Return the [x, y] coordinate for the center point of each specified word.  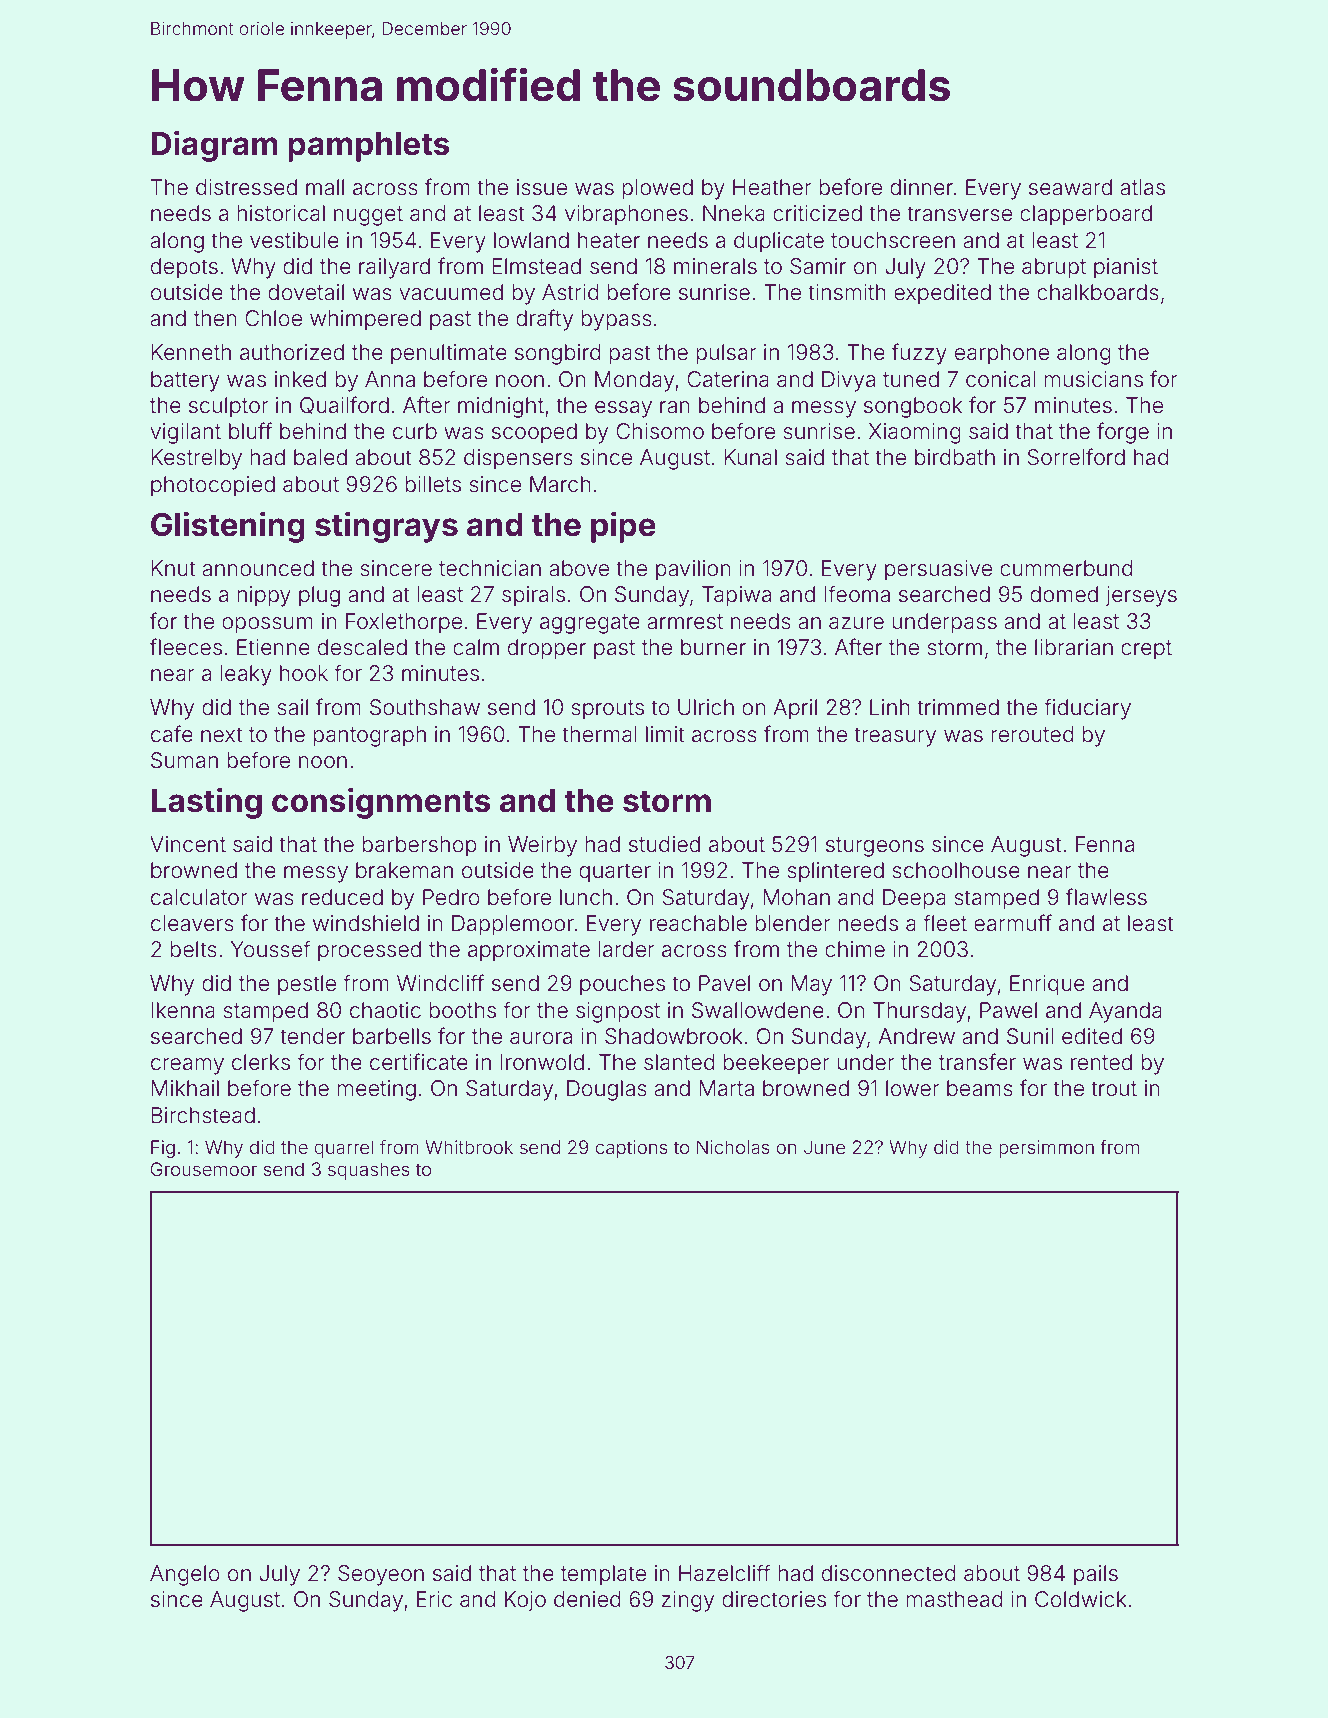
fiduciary [1087, 709]
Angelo [185, 1575]
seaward [1070, 187]
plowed [657, 189]
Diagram [214, 146]
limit [665, 734]
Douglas [607, 1090]
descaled [362, 647]
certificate [419, 1062]
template [603, 1575]
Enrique [1047, 985]
